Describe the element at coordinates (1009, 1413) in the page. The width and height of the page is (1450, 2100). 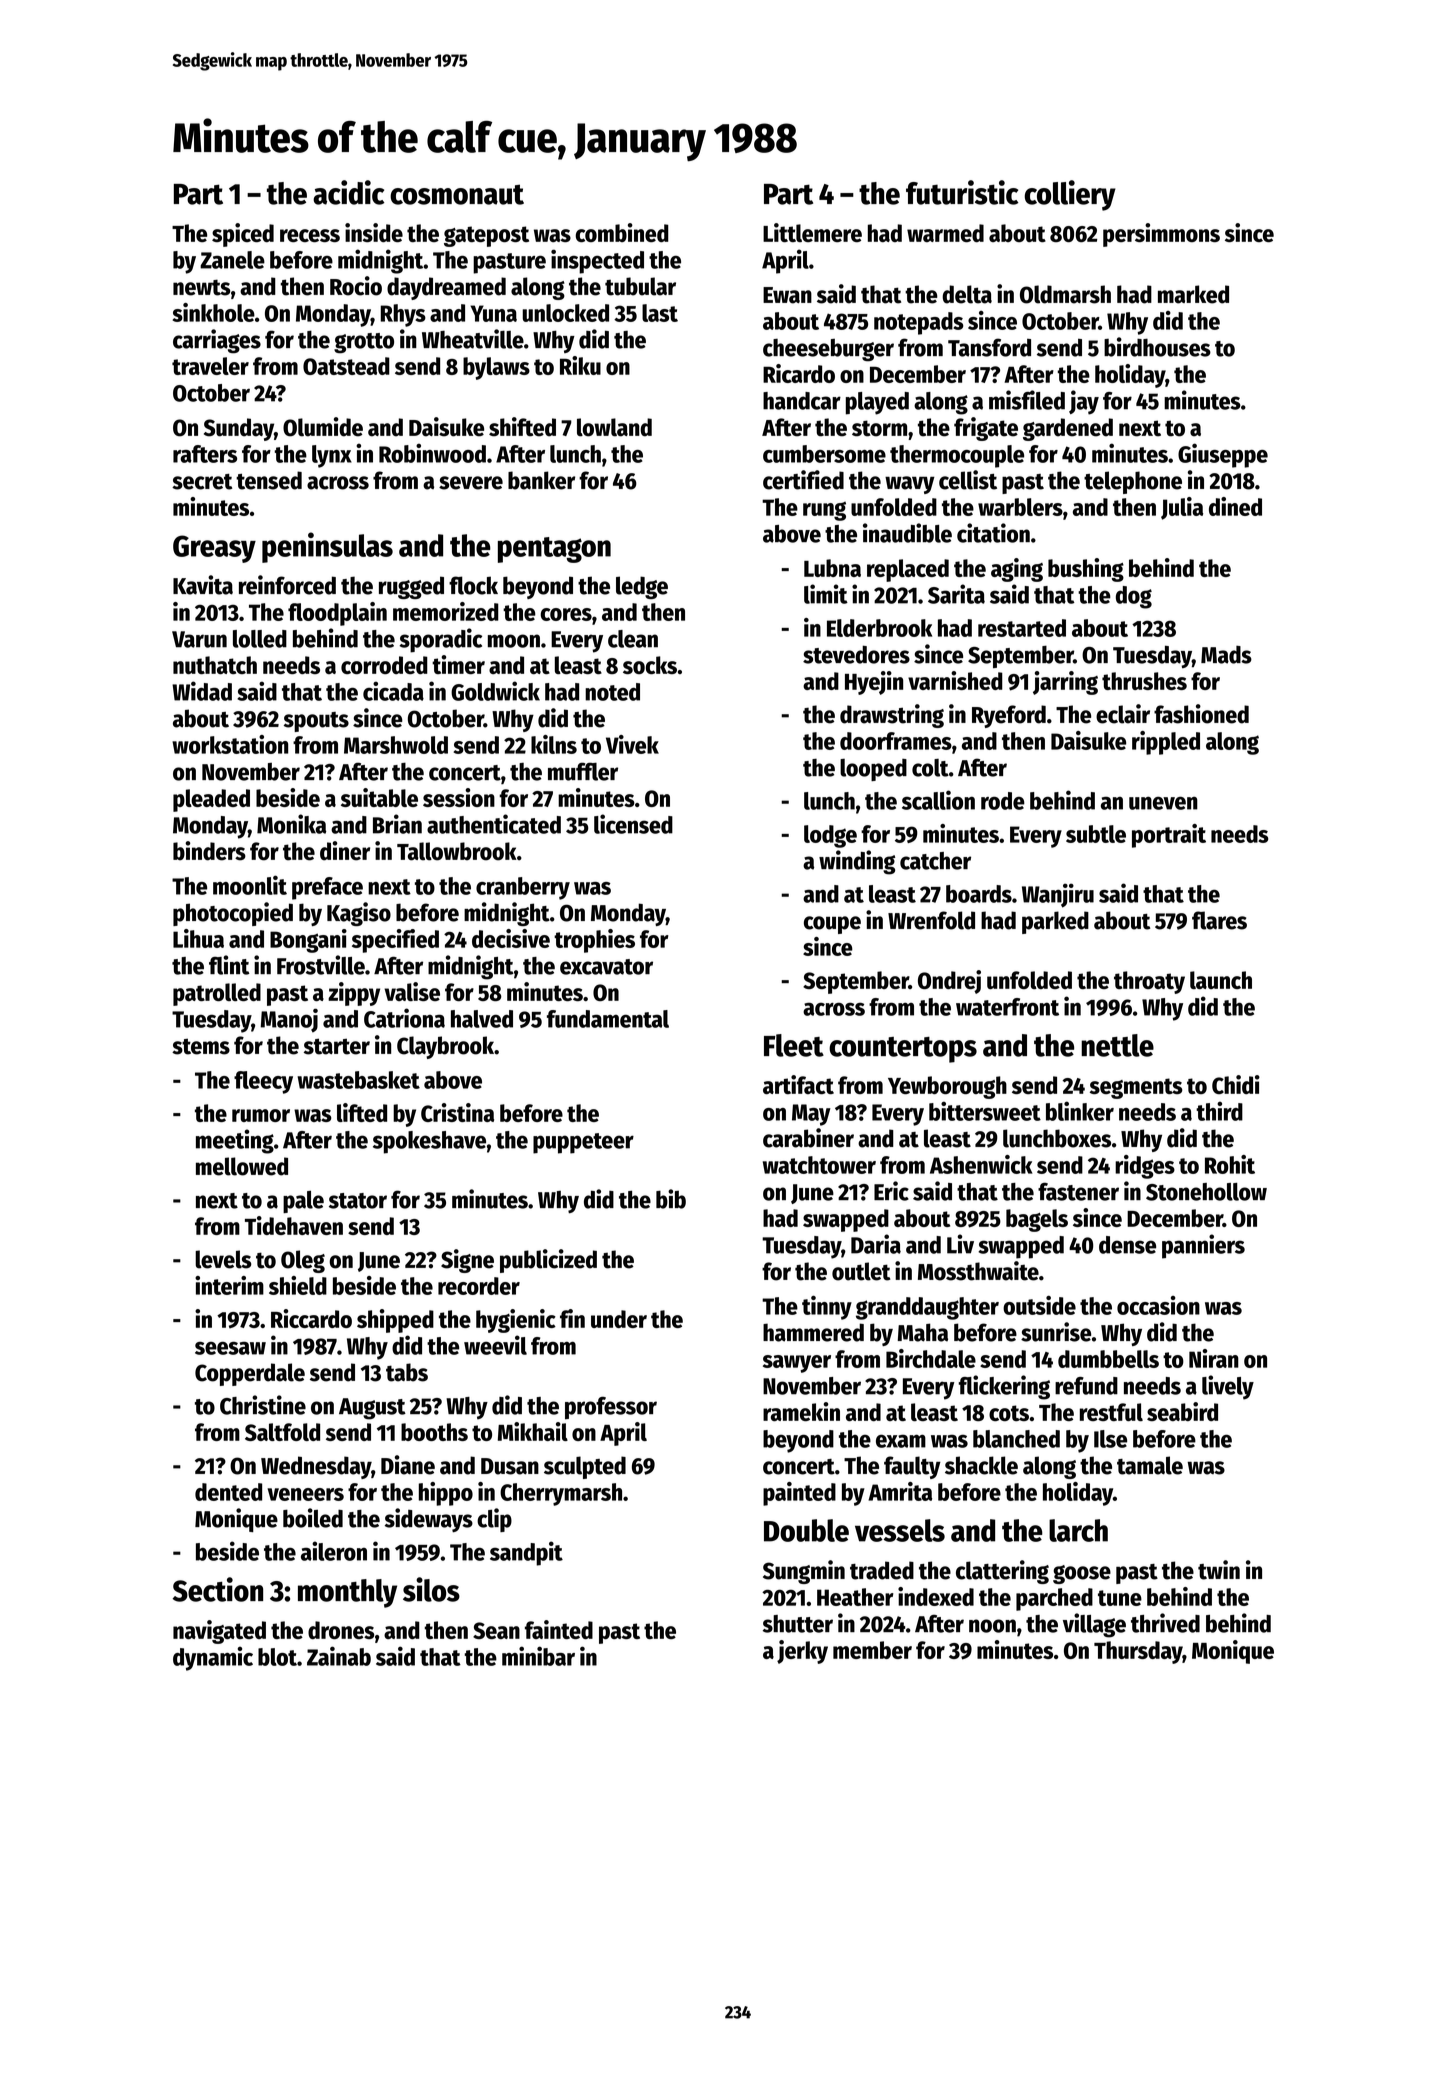
I see `cots` at that location.
